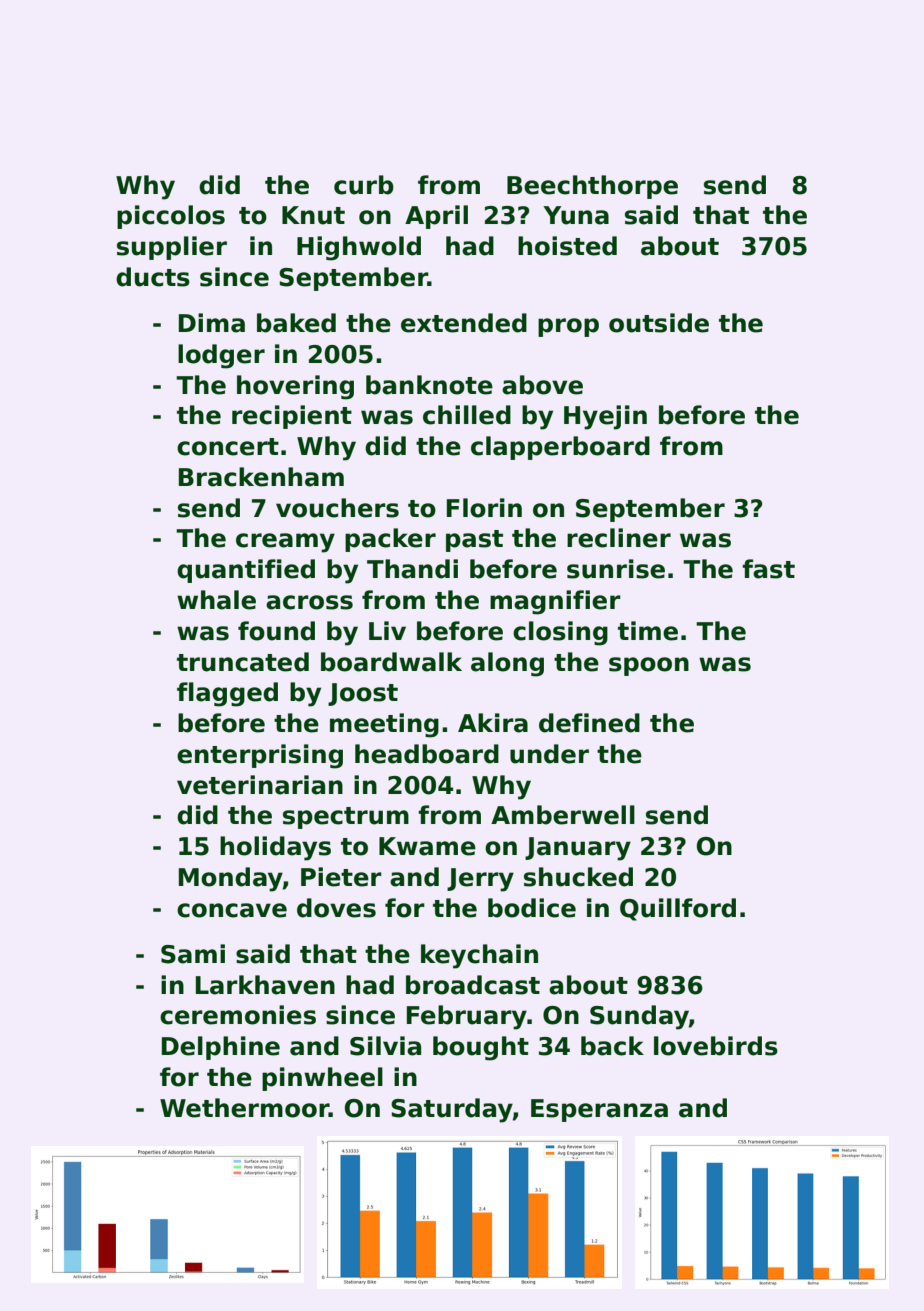 Image resolution: width=924 pixels, height=1311 pixels. Describe the element at coordinates (605, 417) in the page. I see `Hyejin` at that location.
